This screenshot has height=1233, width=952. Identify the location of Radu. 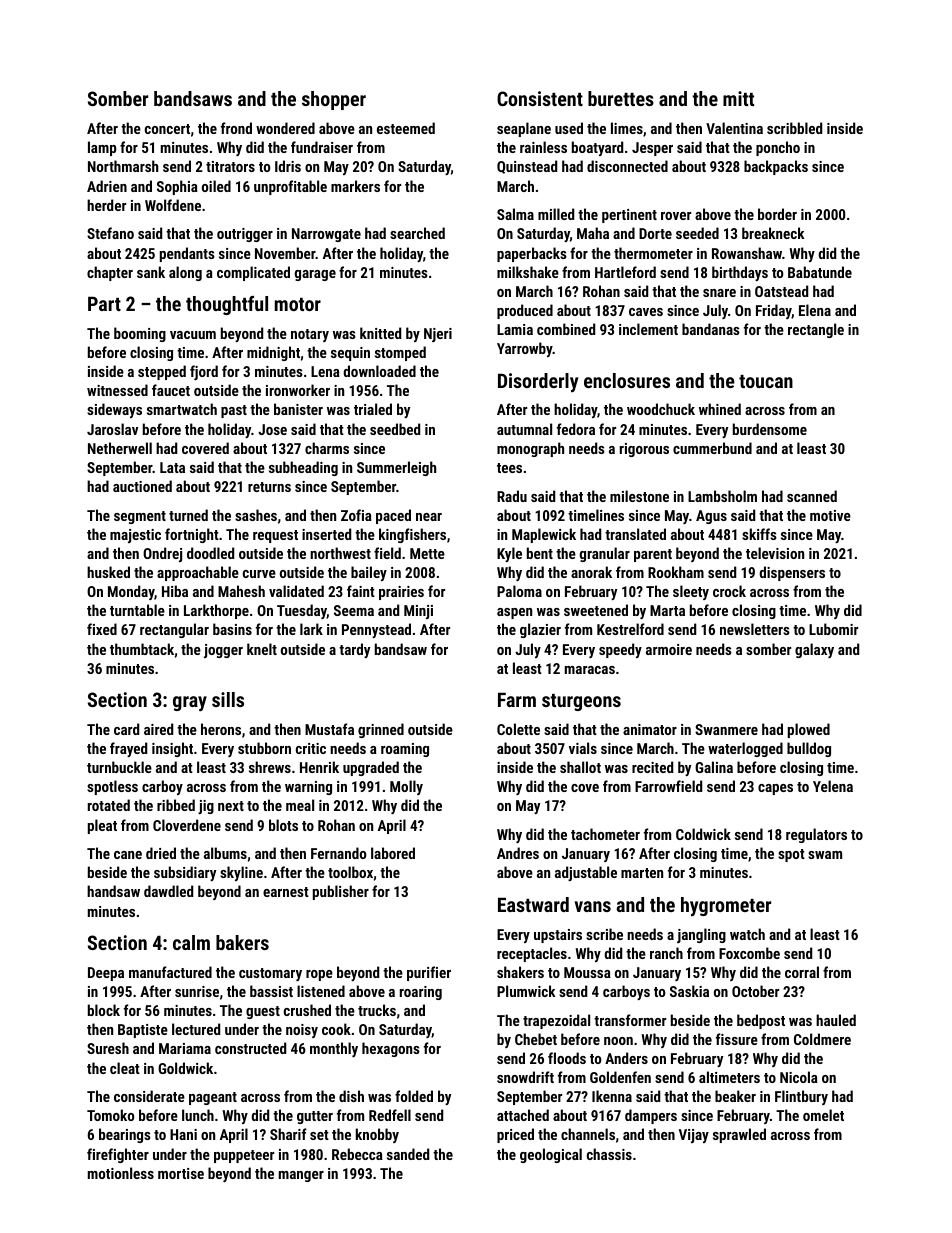
(512, 496).
